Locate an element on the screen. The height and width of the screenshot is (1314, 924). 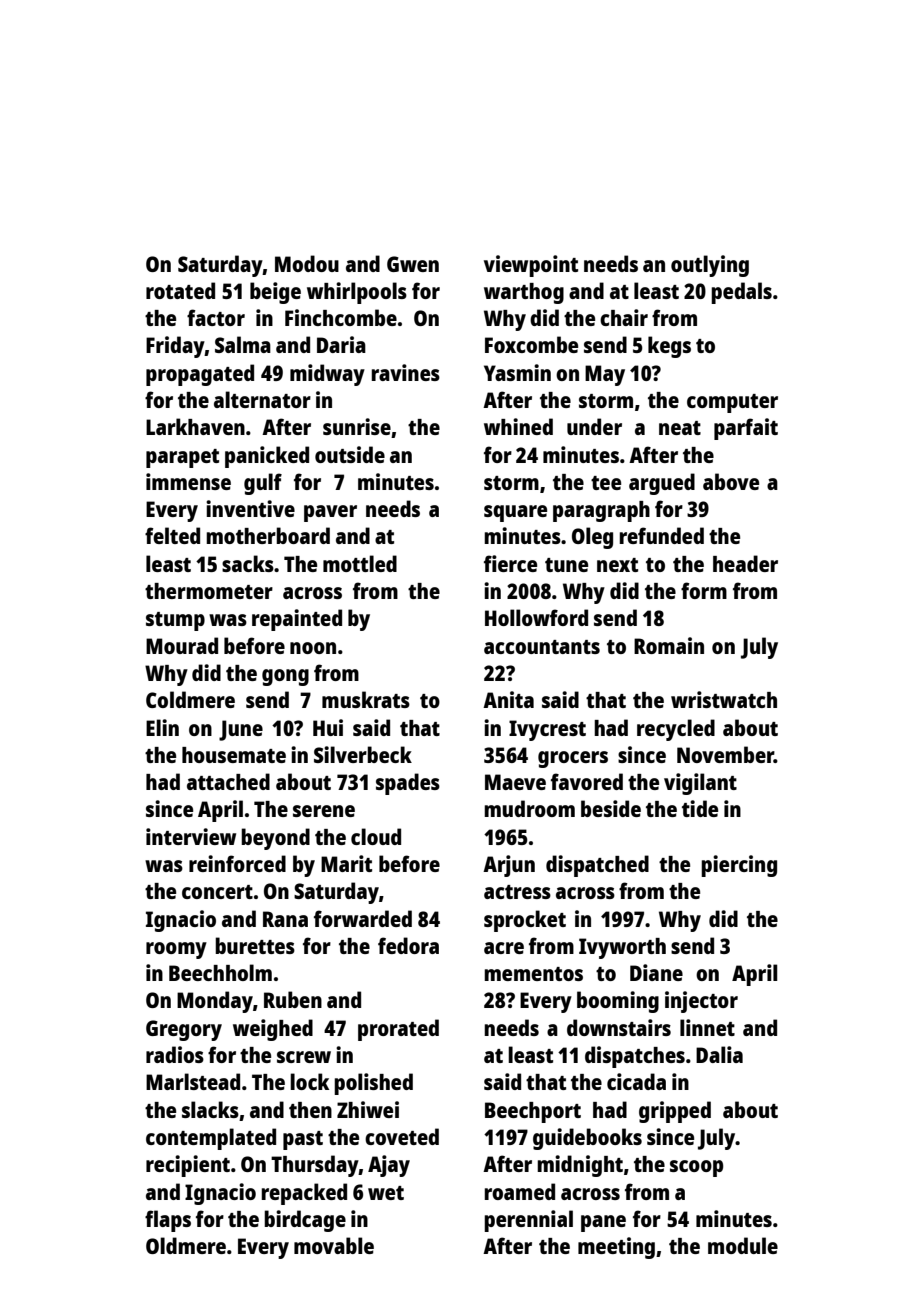
outlying is located at coordinates (710, 266).
